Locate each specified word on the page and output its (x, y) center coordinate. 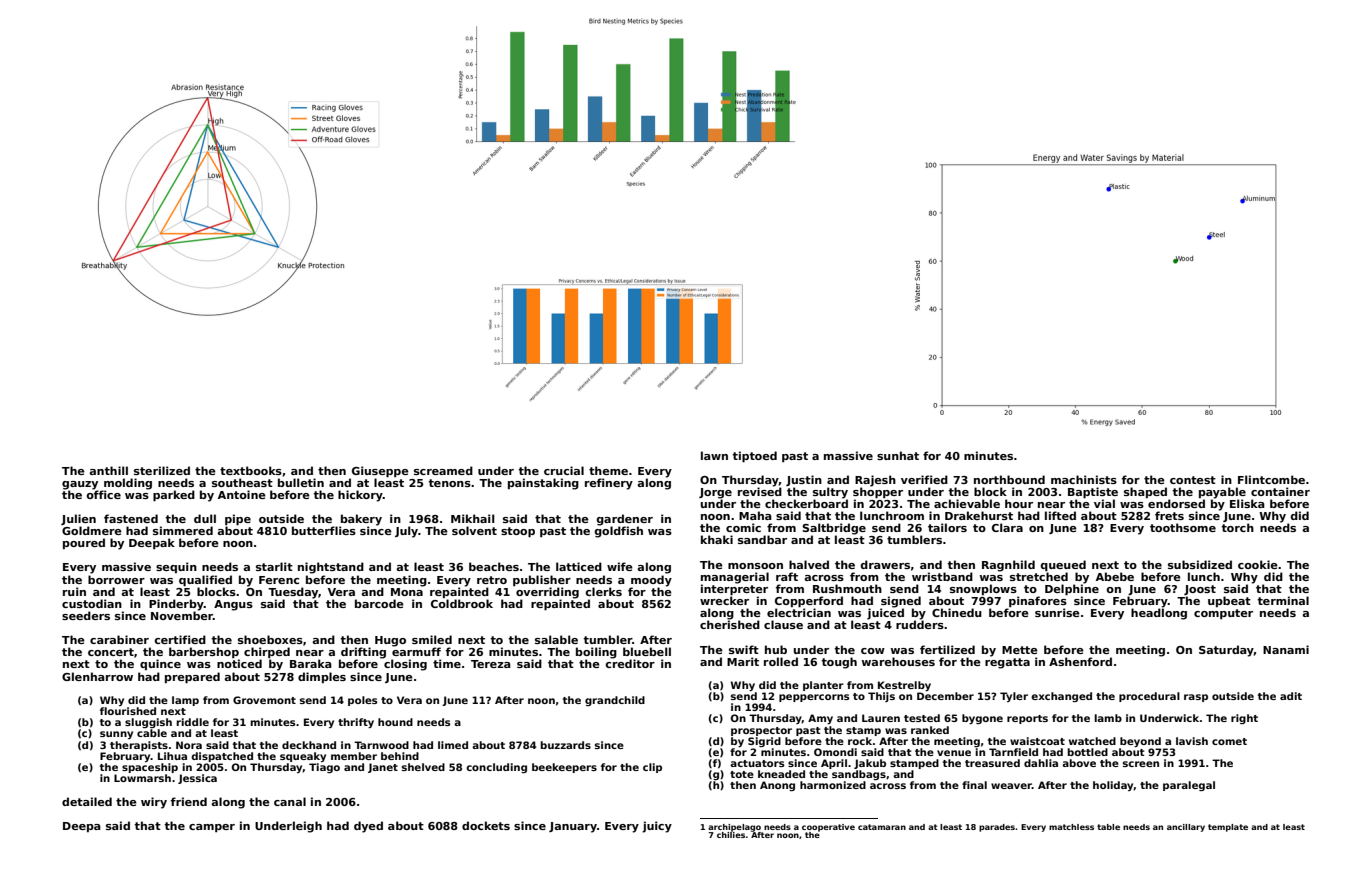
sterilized (162, 470)
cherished (730, 624)
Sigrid (764, 742)
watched (1092, 741)
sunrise (1057, 612)
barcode (379, 603)
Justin (804, 480)
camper (212, 828)
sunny (116, 735)
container (1280, 491)
